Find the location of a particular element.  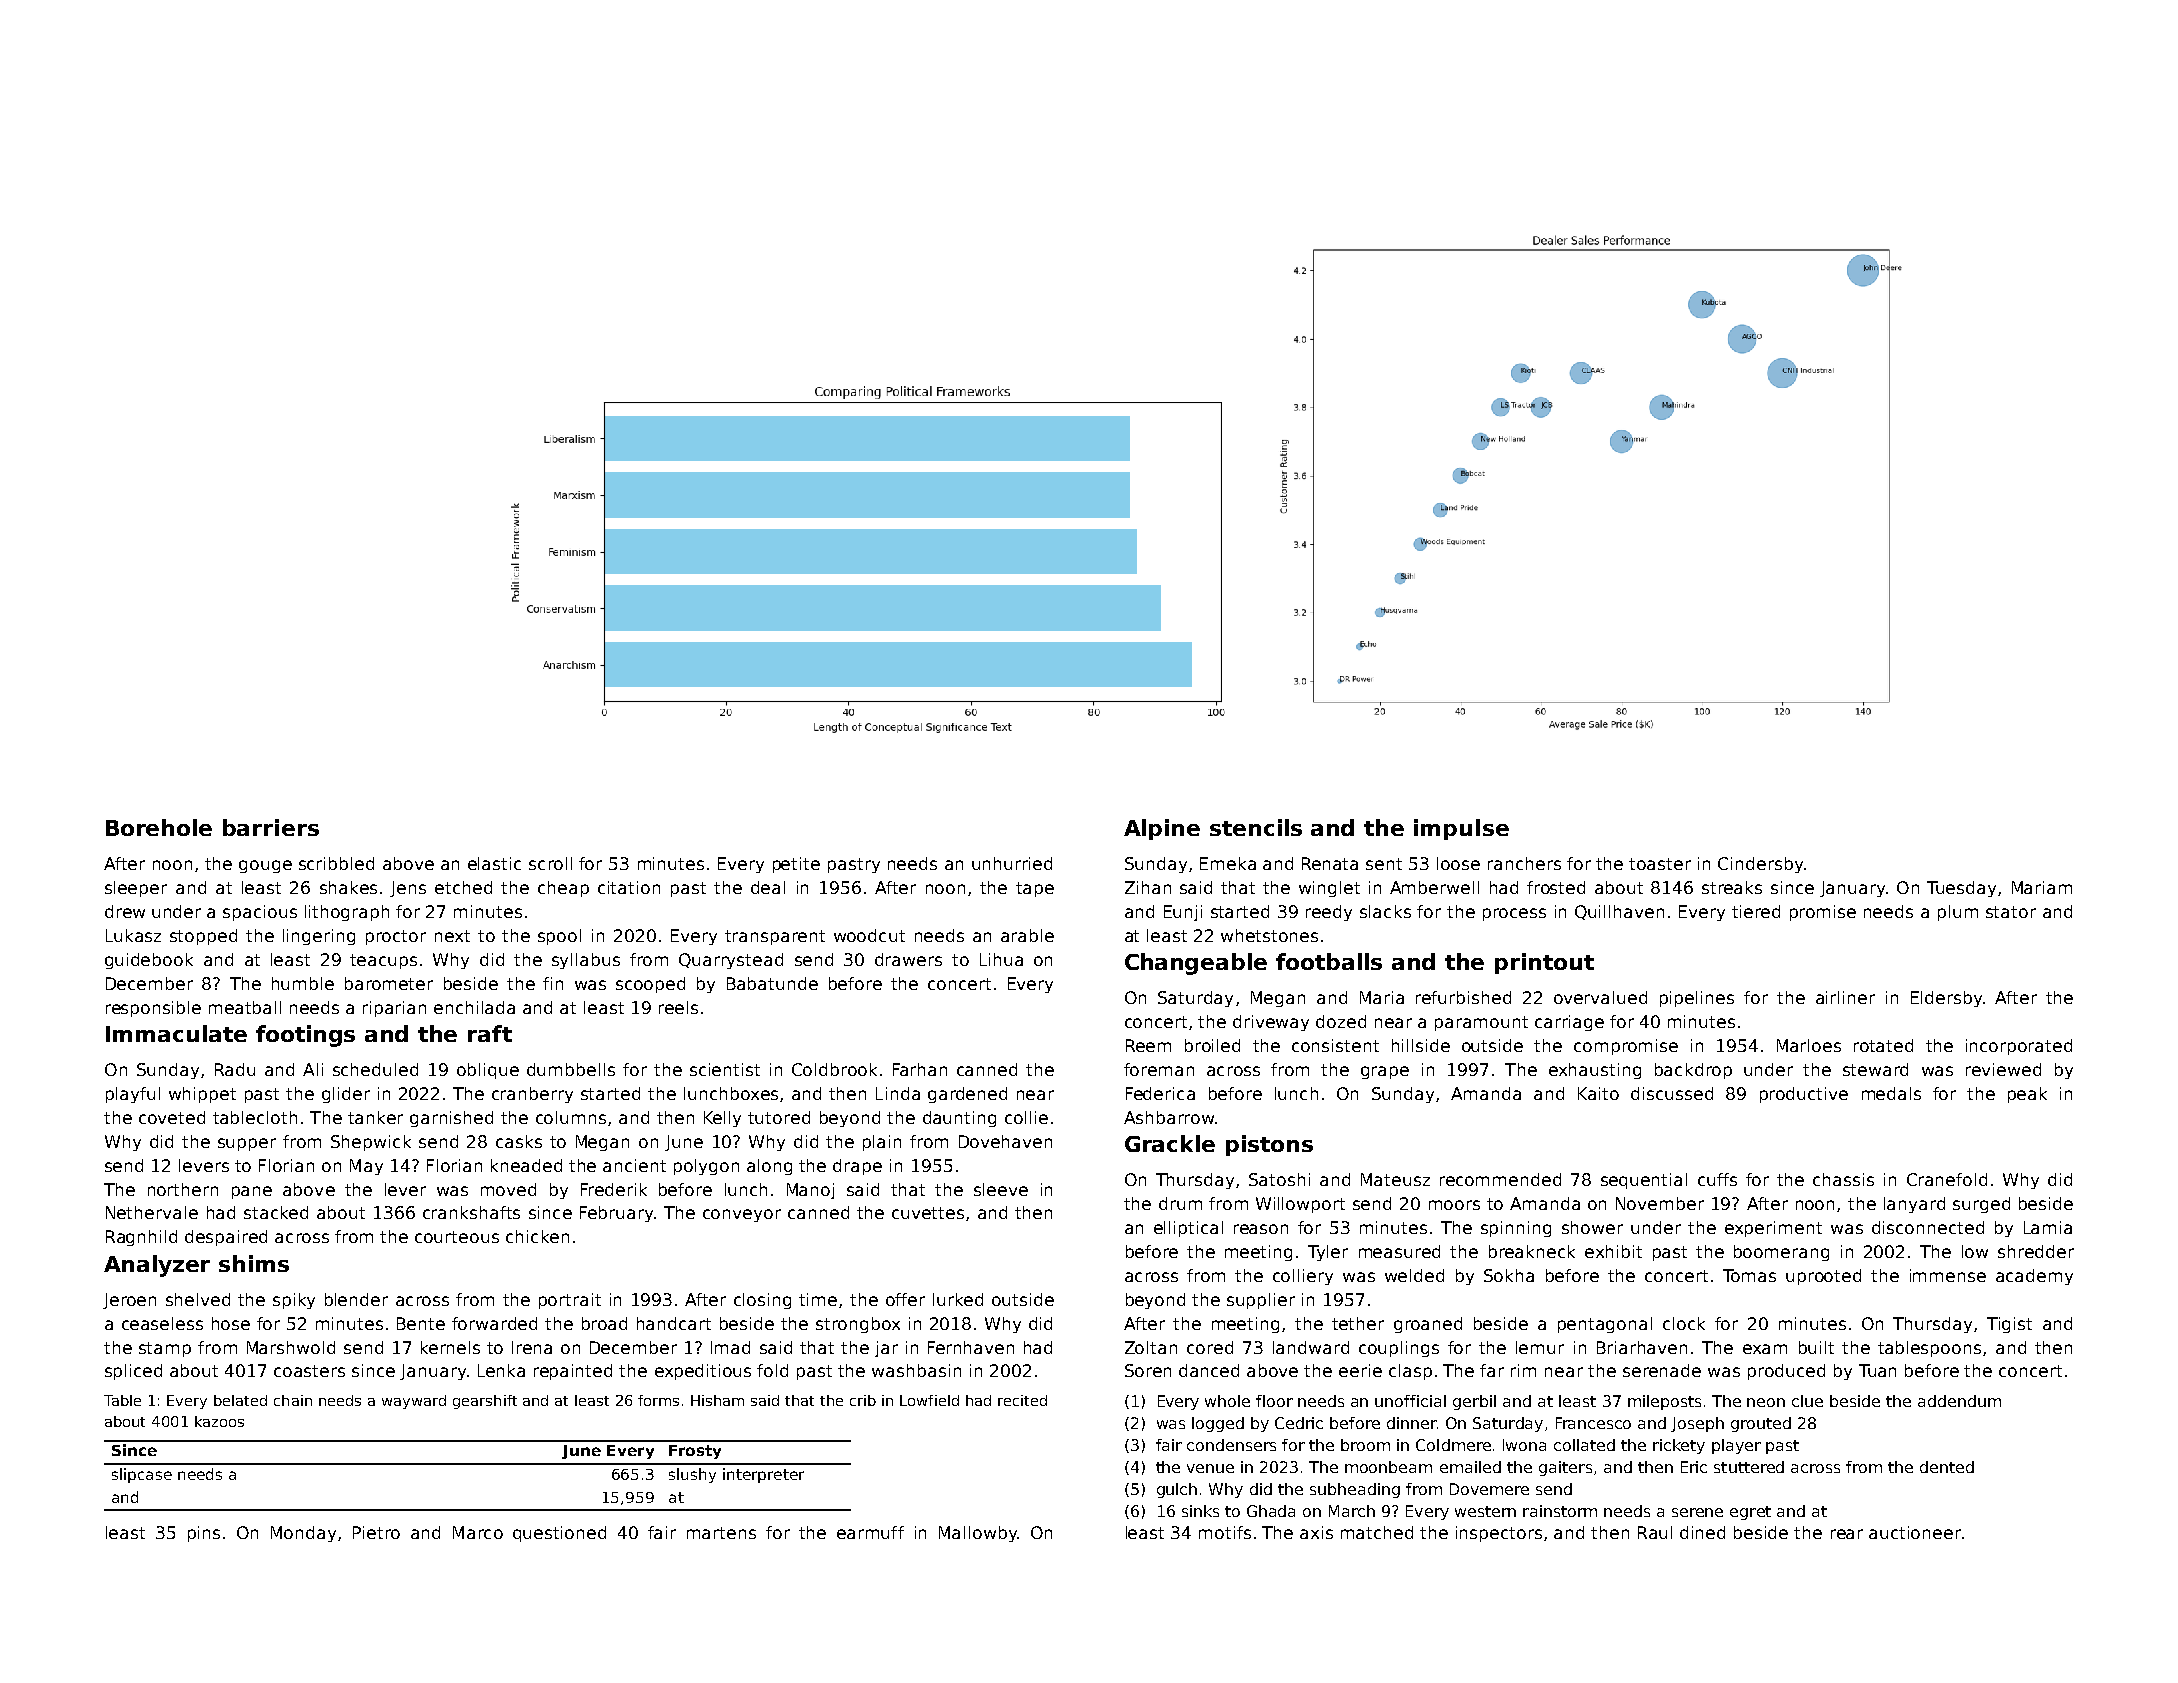

Analyzer is located at coordinates (157, 1266).
